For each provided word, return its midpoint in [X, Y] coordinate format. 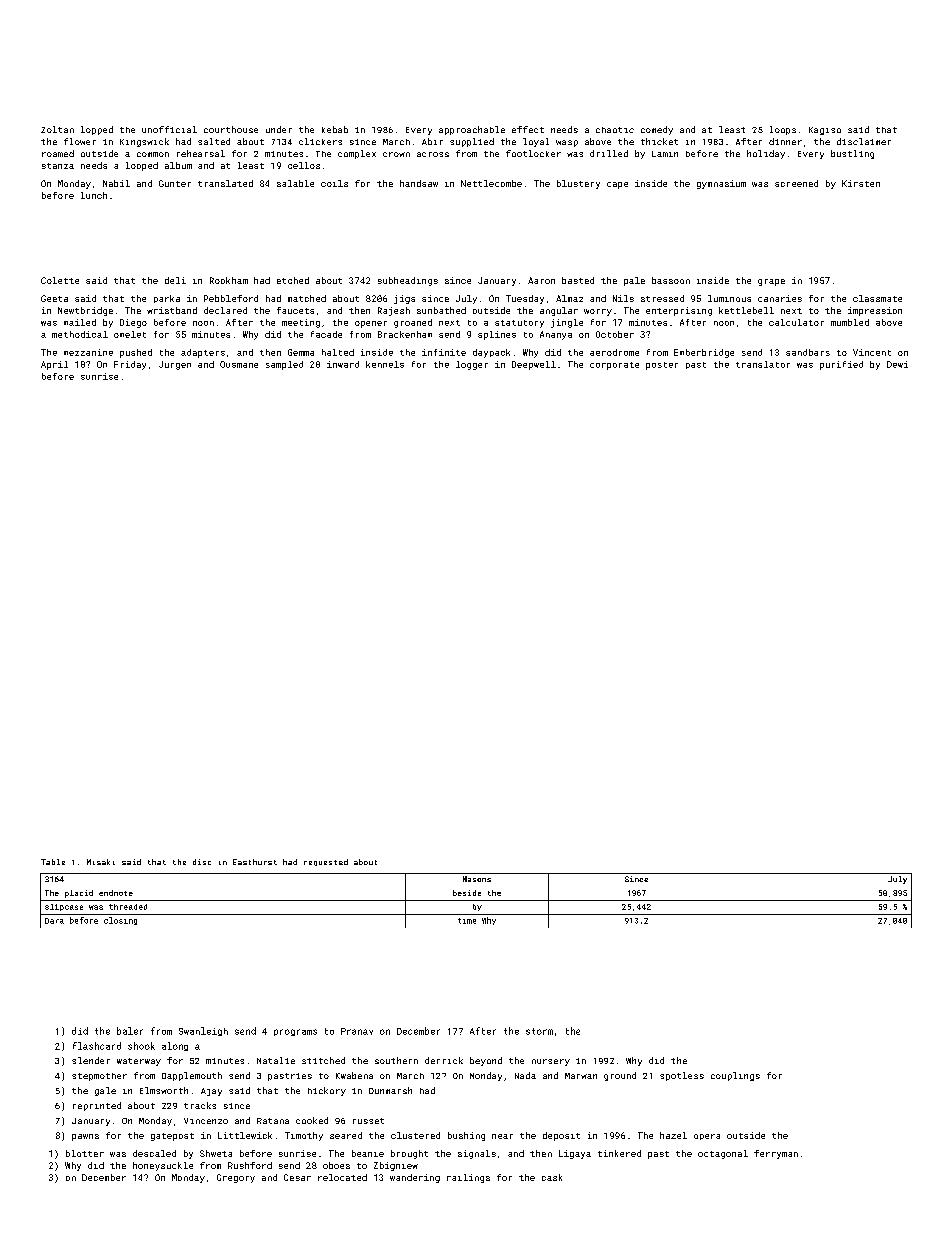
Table [53, 862]
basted [578, 280]
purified [841, 365]
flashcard [97, 1046]
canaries [780, 298]
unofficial [169, 129]
